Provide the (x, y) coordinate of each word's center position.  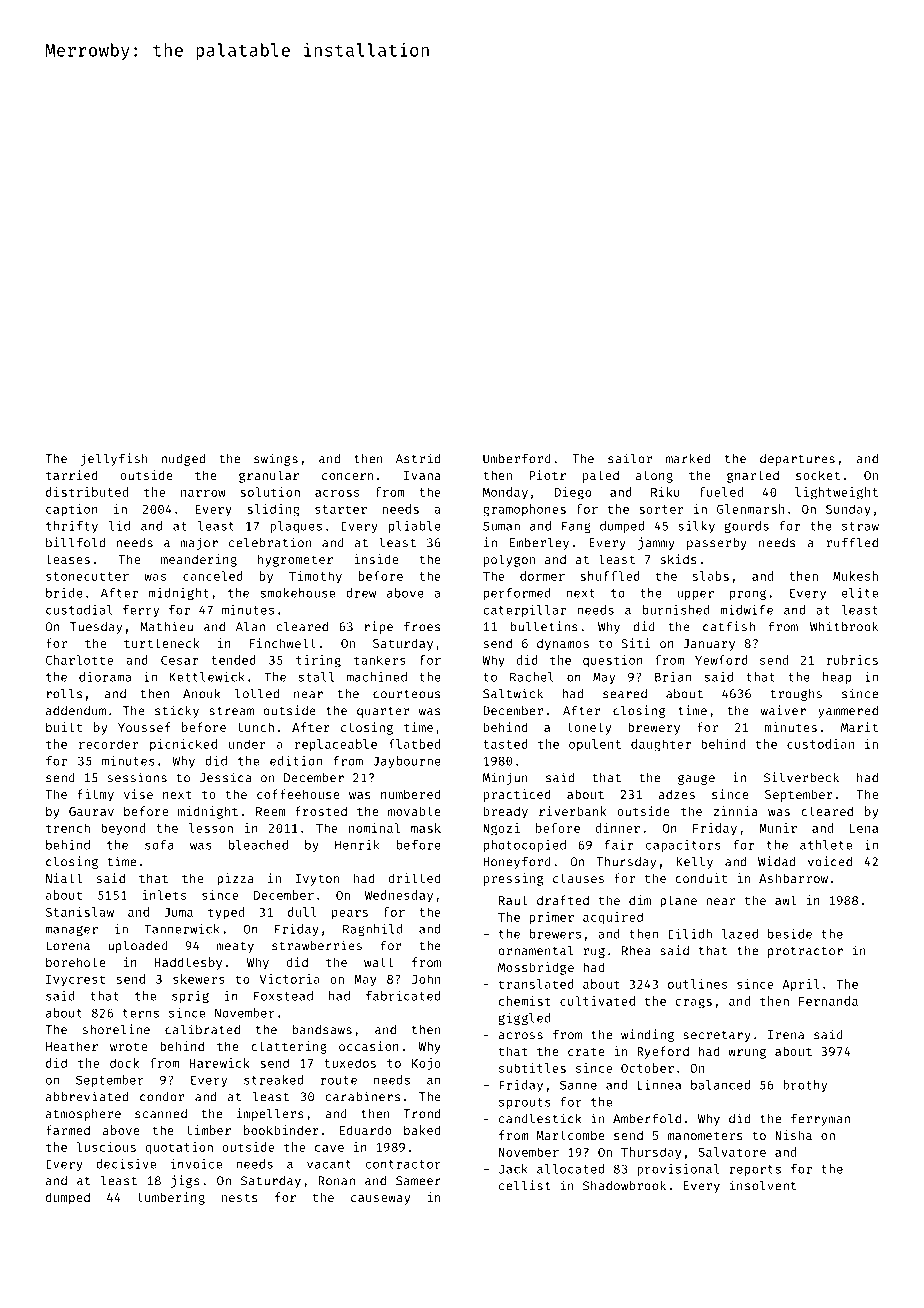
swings (276, 459)
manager (71, 931)
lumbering (171, 1198)
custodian (820, 744)
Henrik (357, 845)
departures (797, 460)
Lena (864, 828)
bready (506, 812)
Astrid (418, 458)
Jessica (225, 777)
